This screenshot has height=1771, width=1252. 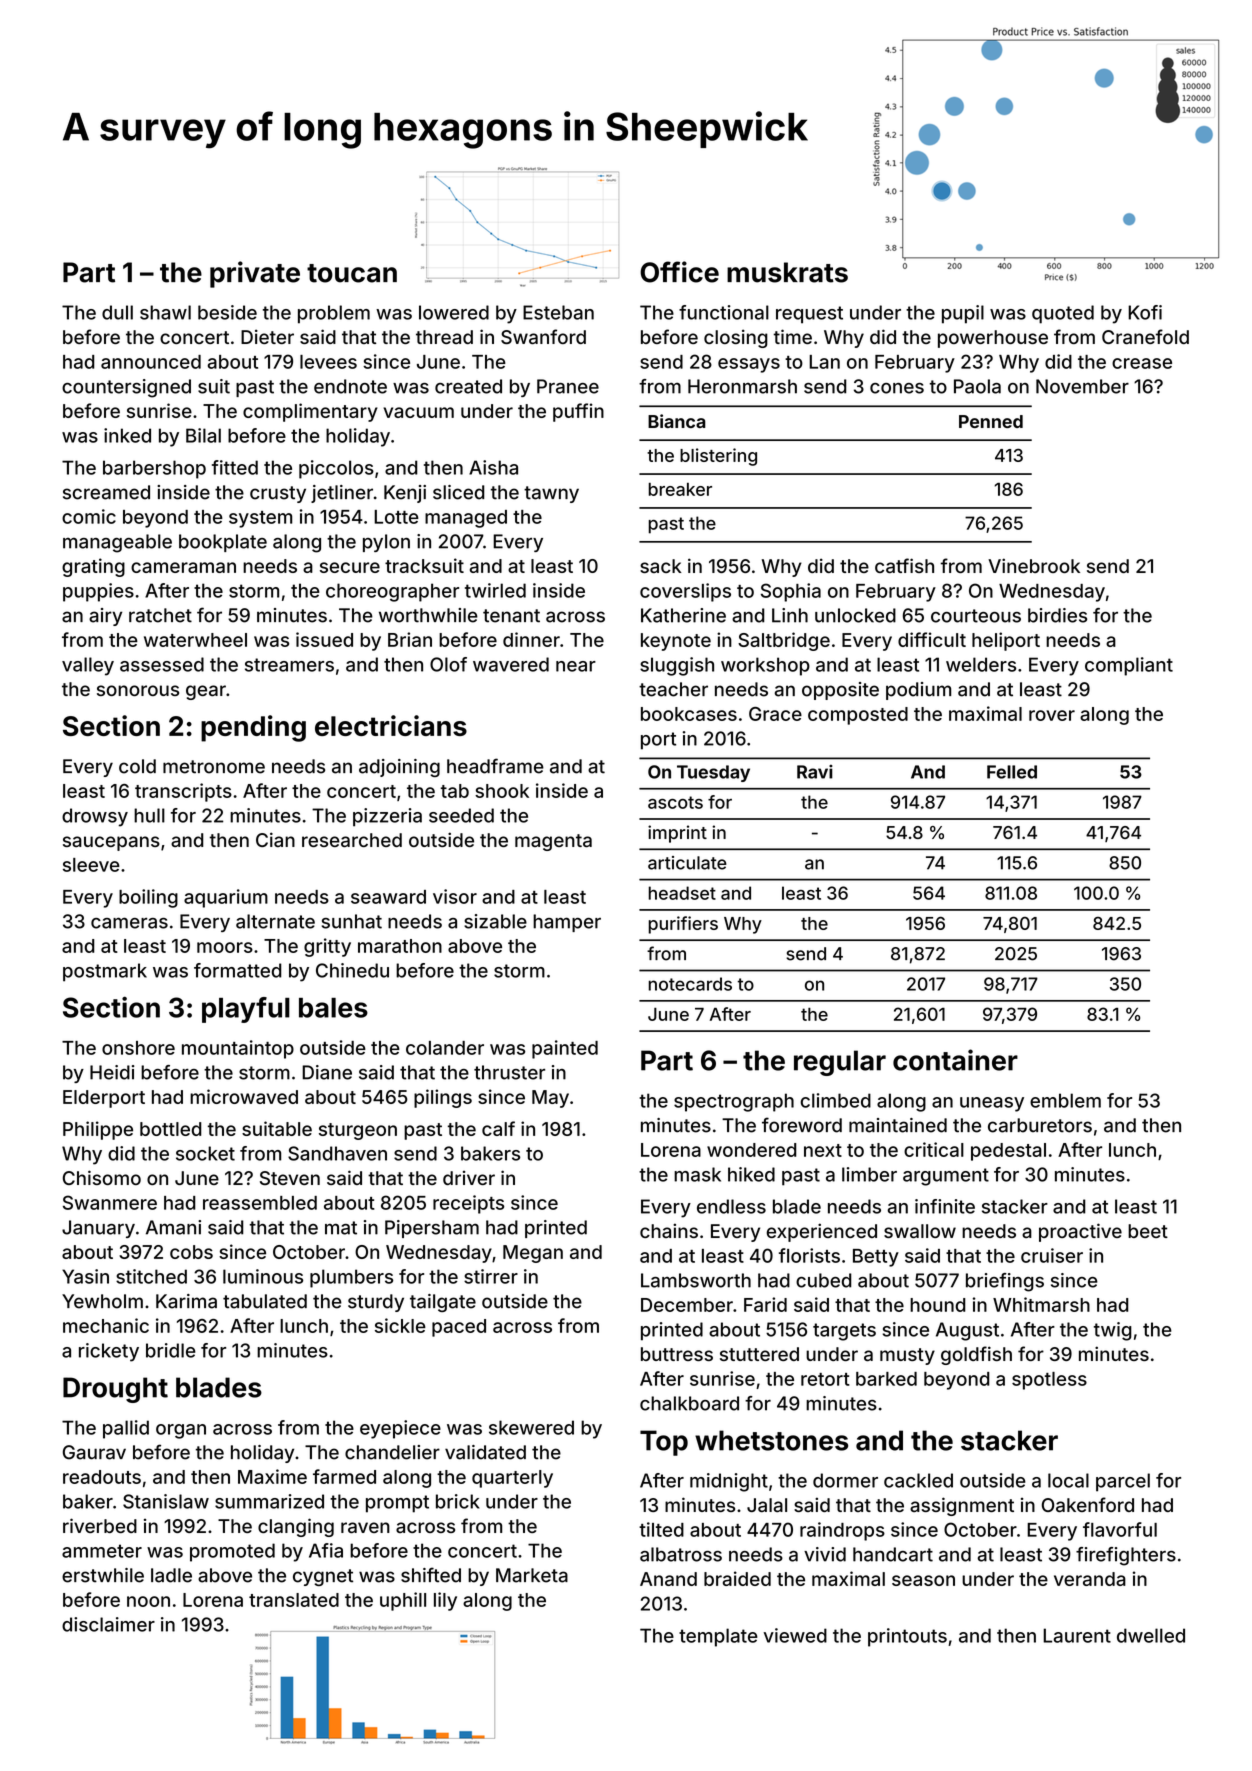 I want to click on private, so click(x=255, y=274).
